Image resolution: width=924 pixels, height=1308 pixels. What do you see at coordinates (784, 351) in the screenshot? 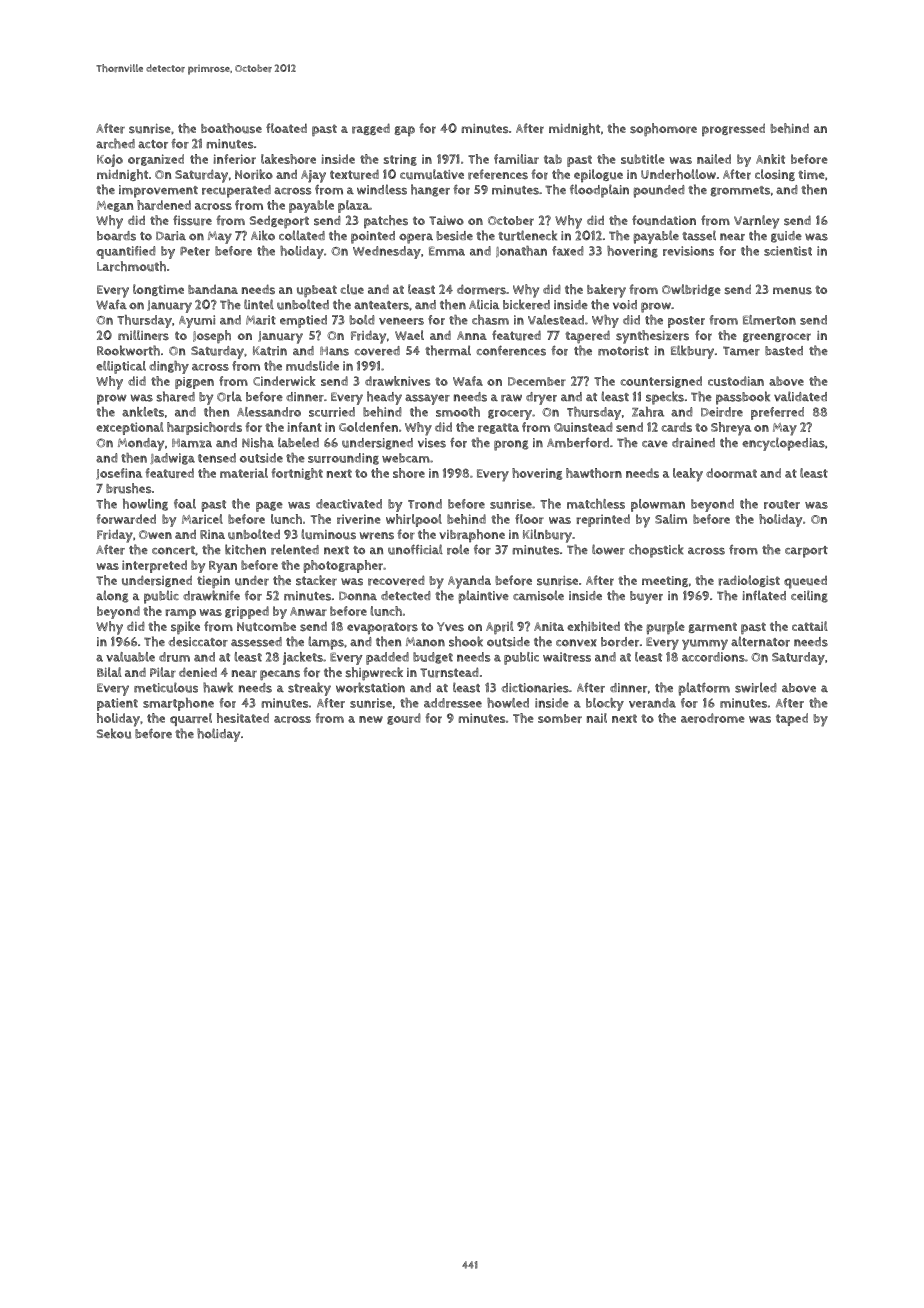
I see `basted` at bounding box center [784, 351].
